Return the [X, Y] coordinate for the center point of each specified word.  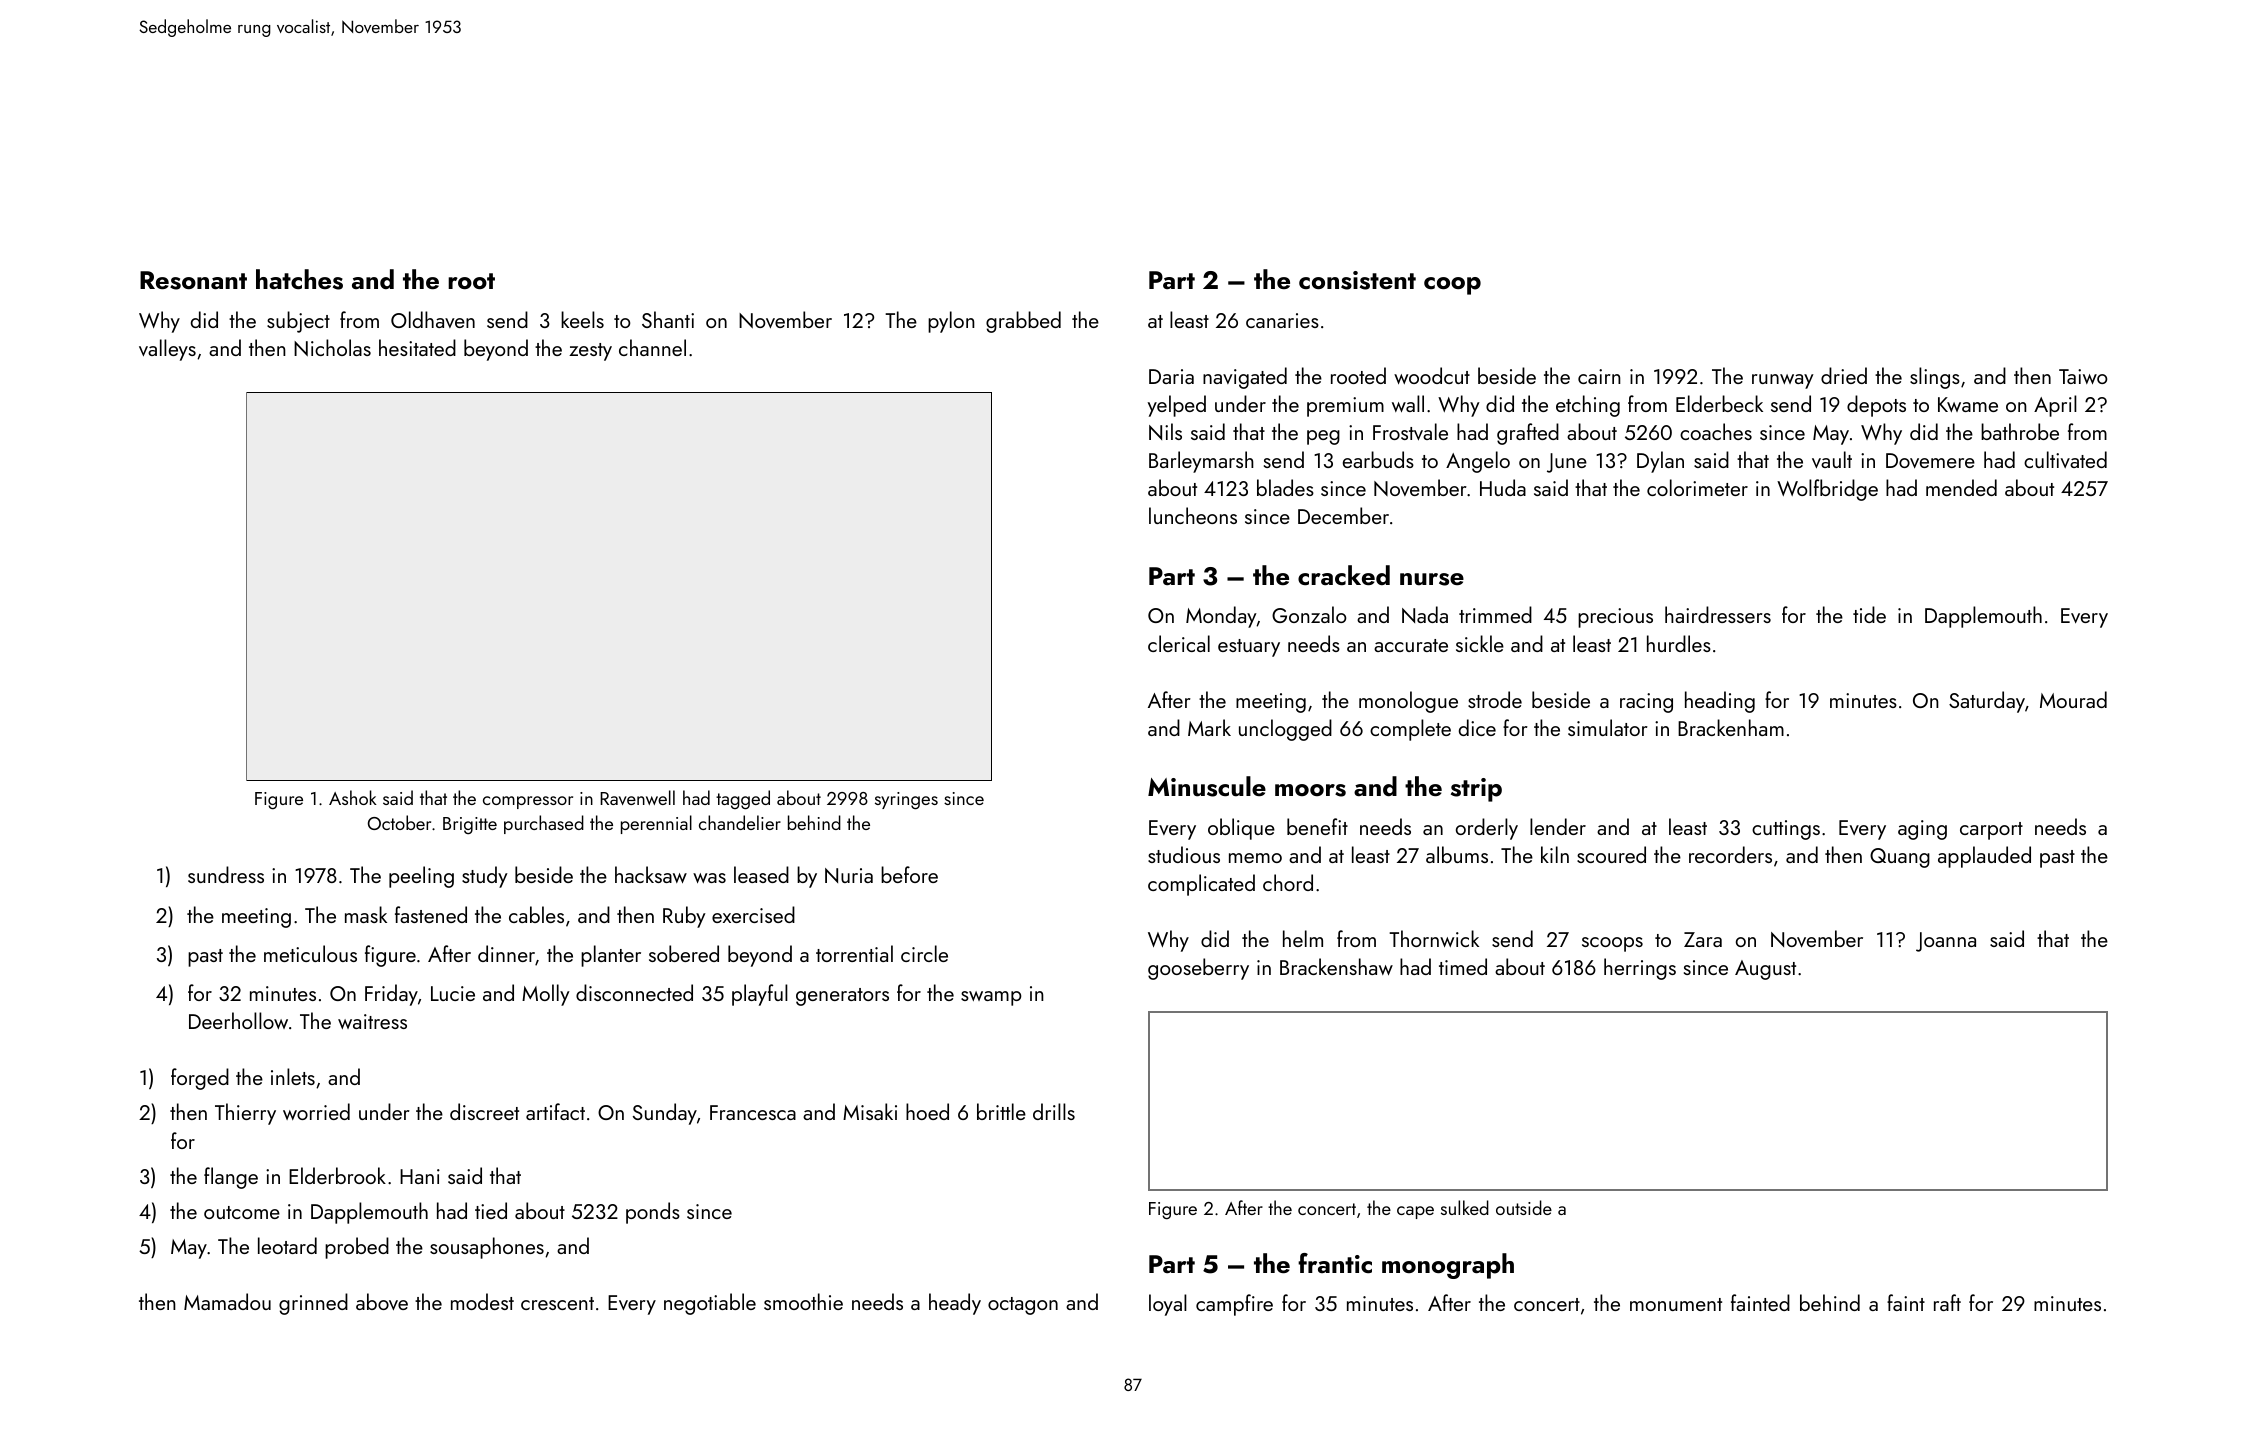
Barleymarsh [1201, 462]
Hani [420, 1176]
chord [1288, 882]
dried [1844, 375]
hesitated [417, 347]
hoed [927, 1111]
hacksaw [651, 874]
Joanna [1946, 942]
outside [1524, 1207]
